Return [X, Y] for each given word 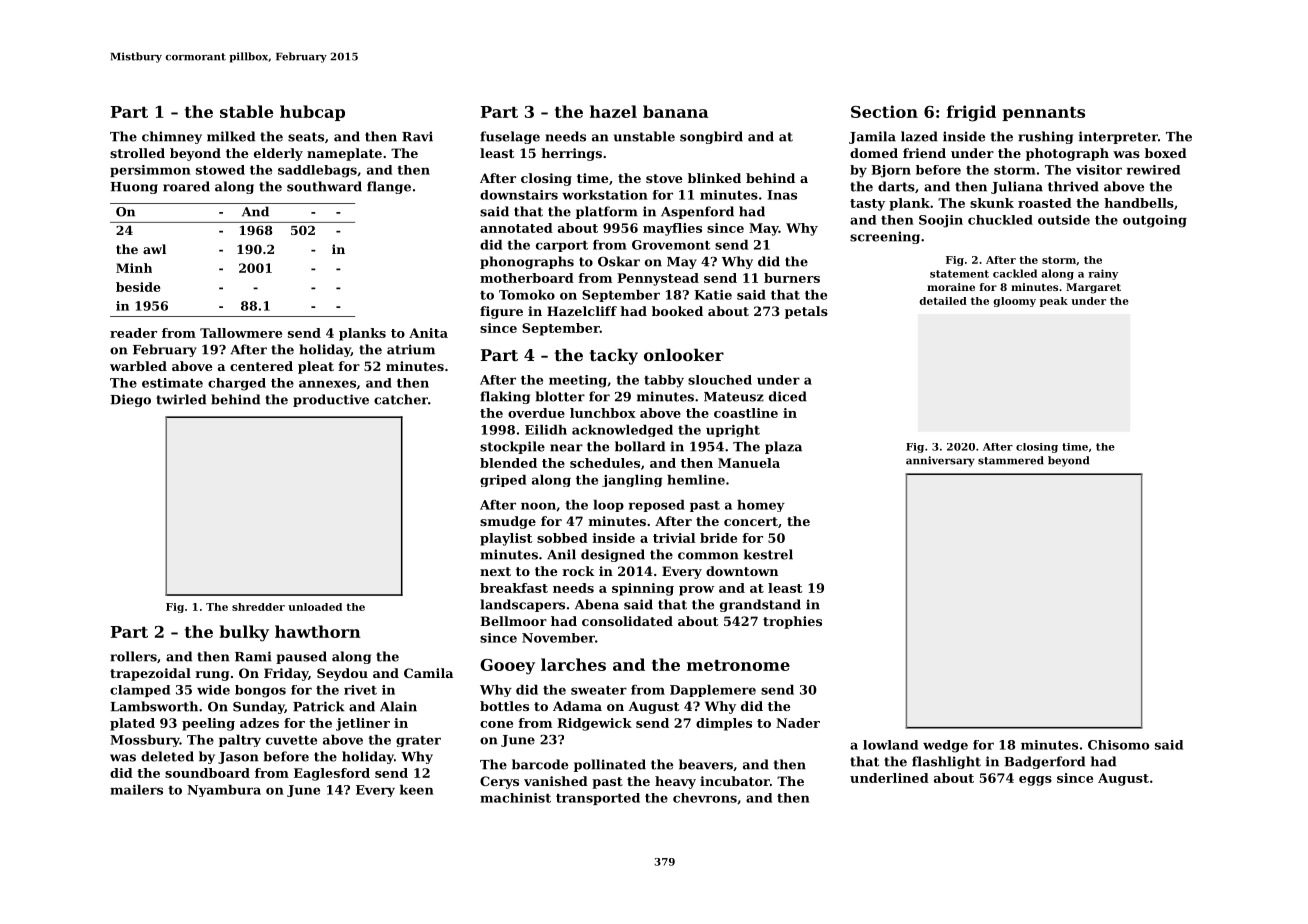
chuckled [1000, 220]
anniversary [940, 461]
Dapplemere [713, 691]
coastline [746, 413]
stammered [1011, 460]
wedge [945, 746]
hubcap [312, 113]
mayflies [672, 229]
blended [508, 463]
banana [676, 111]
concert [751, 521]
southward [324, 186]
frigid [971, 113]
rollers [133, 656]
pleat [316, 367]
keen [417, 790]
